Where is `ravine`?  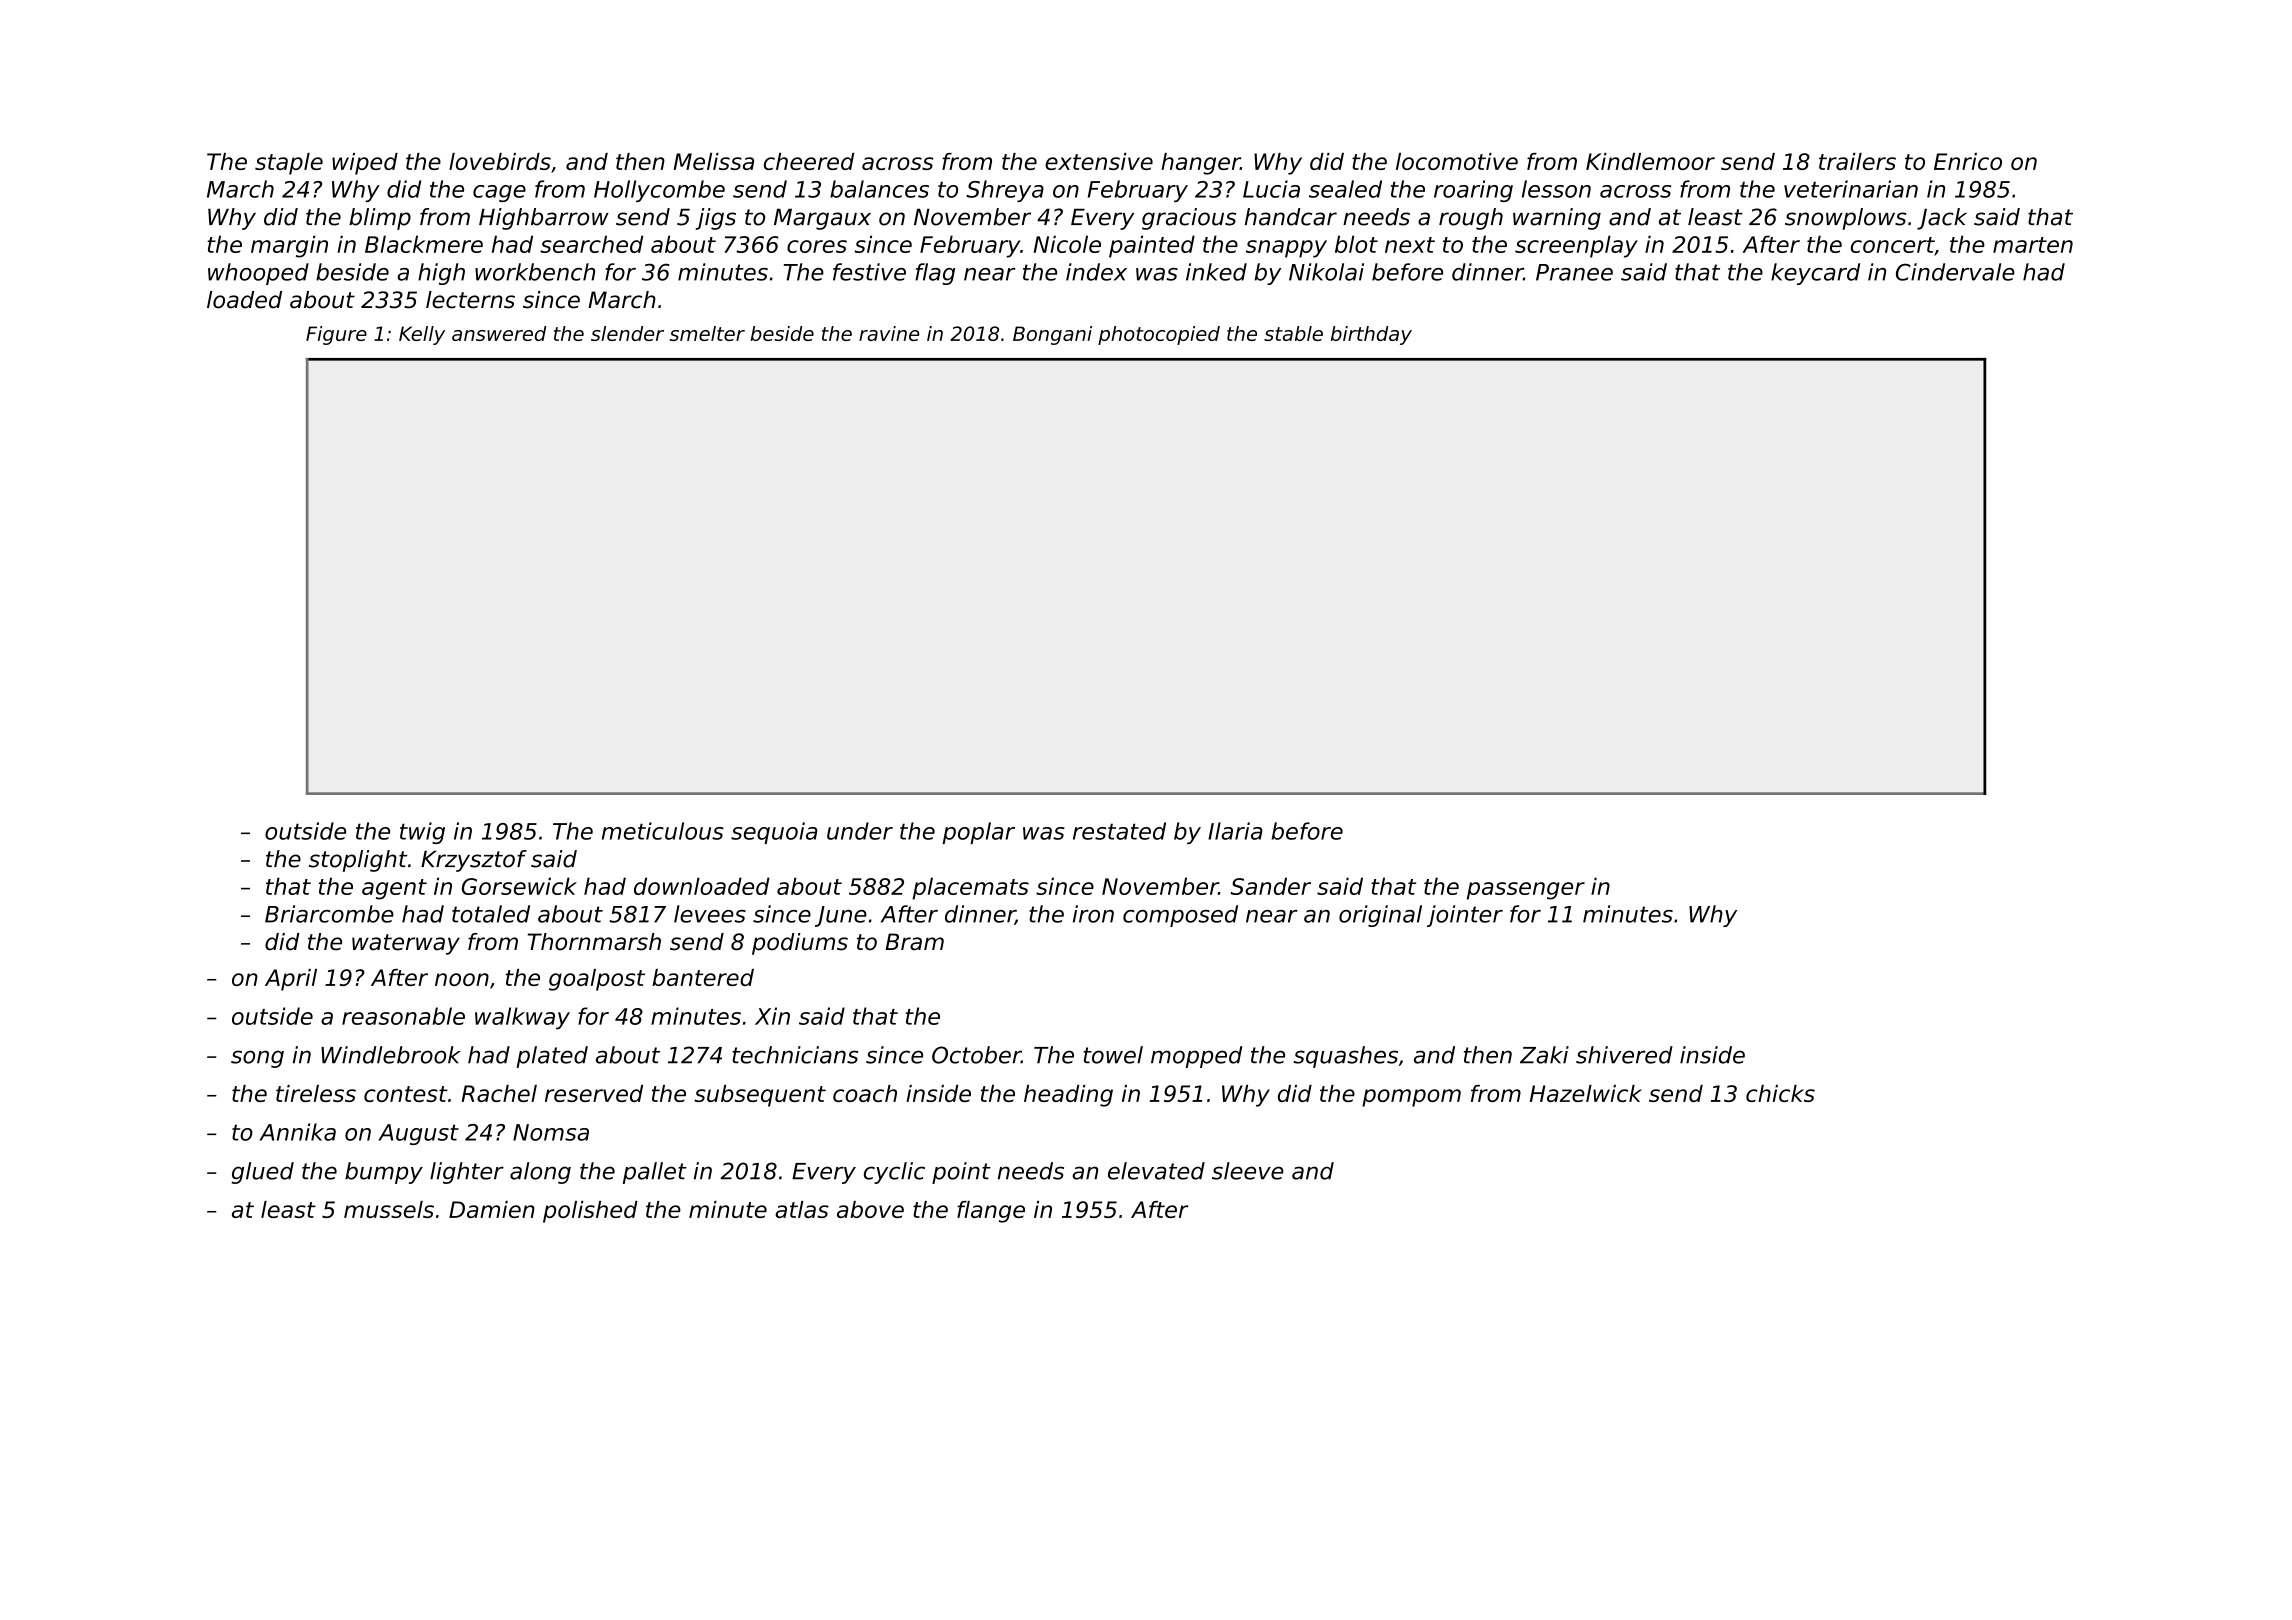
ravine is located at coordinates (889, 333).
